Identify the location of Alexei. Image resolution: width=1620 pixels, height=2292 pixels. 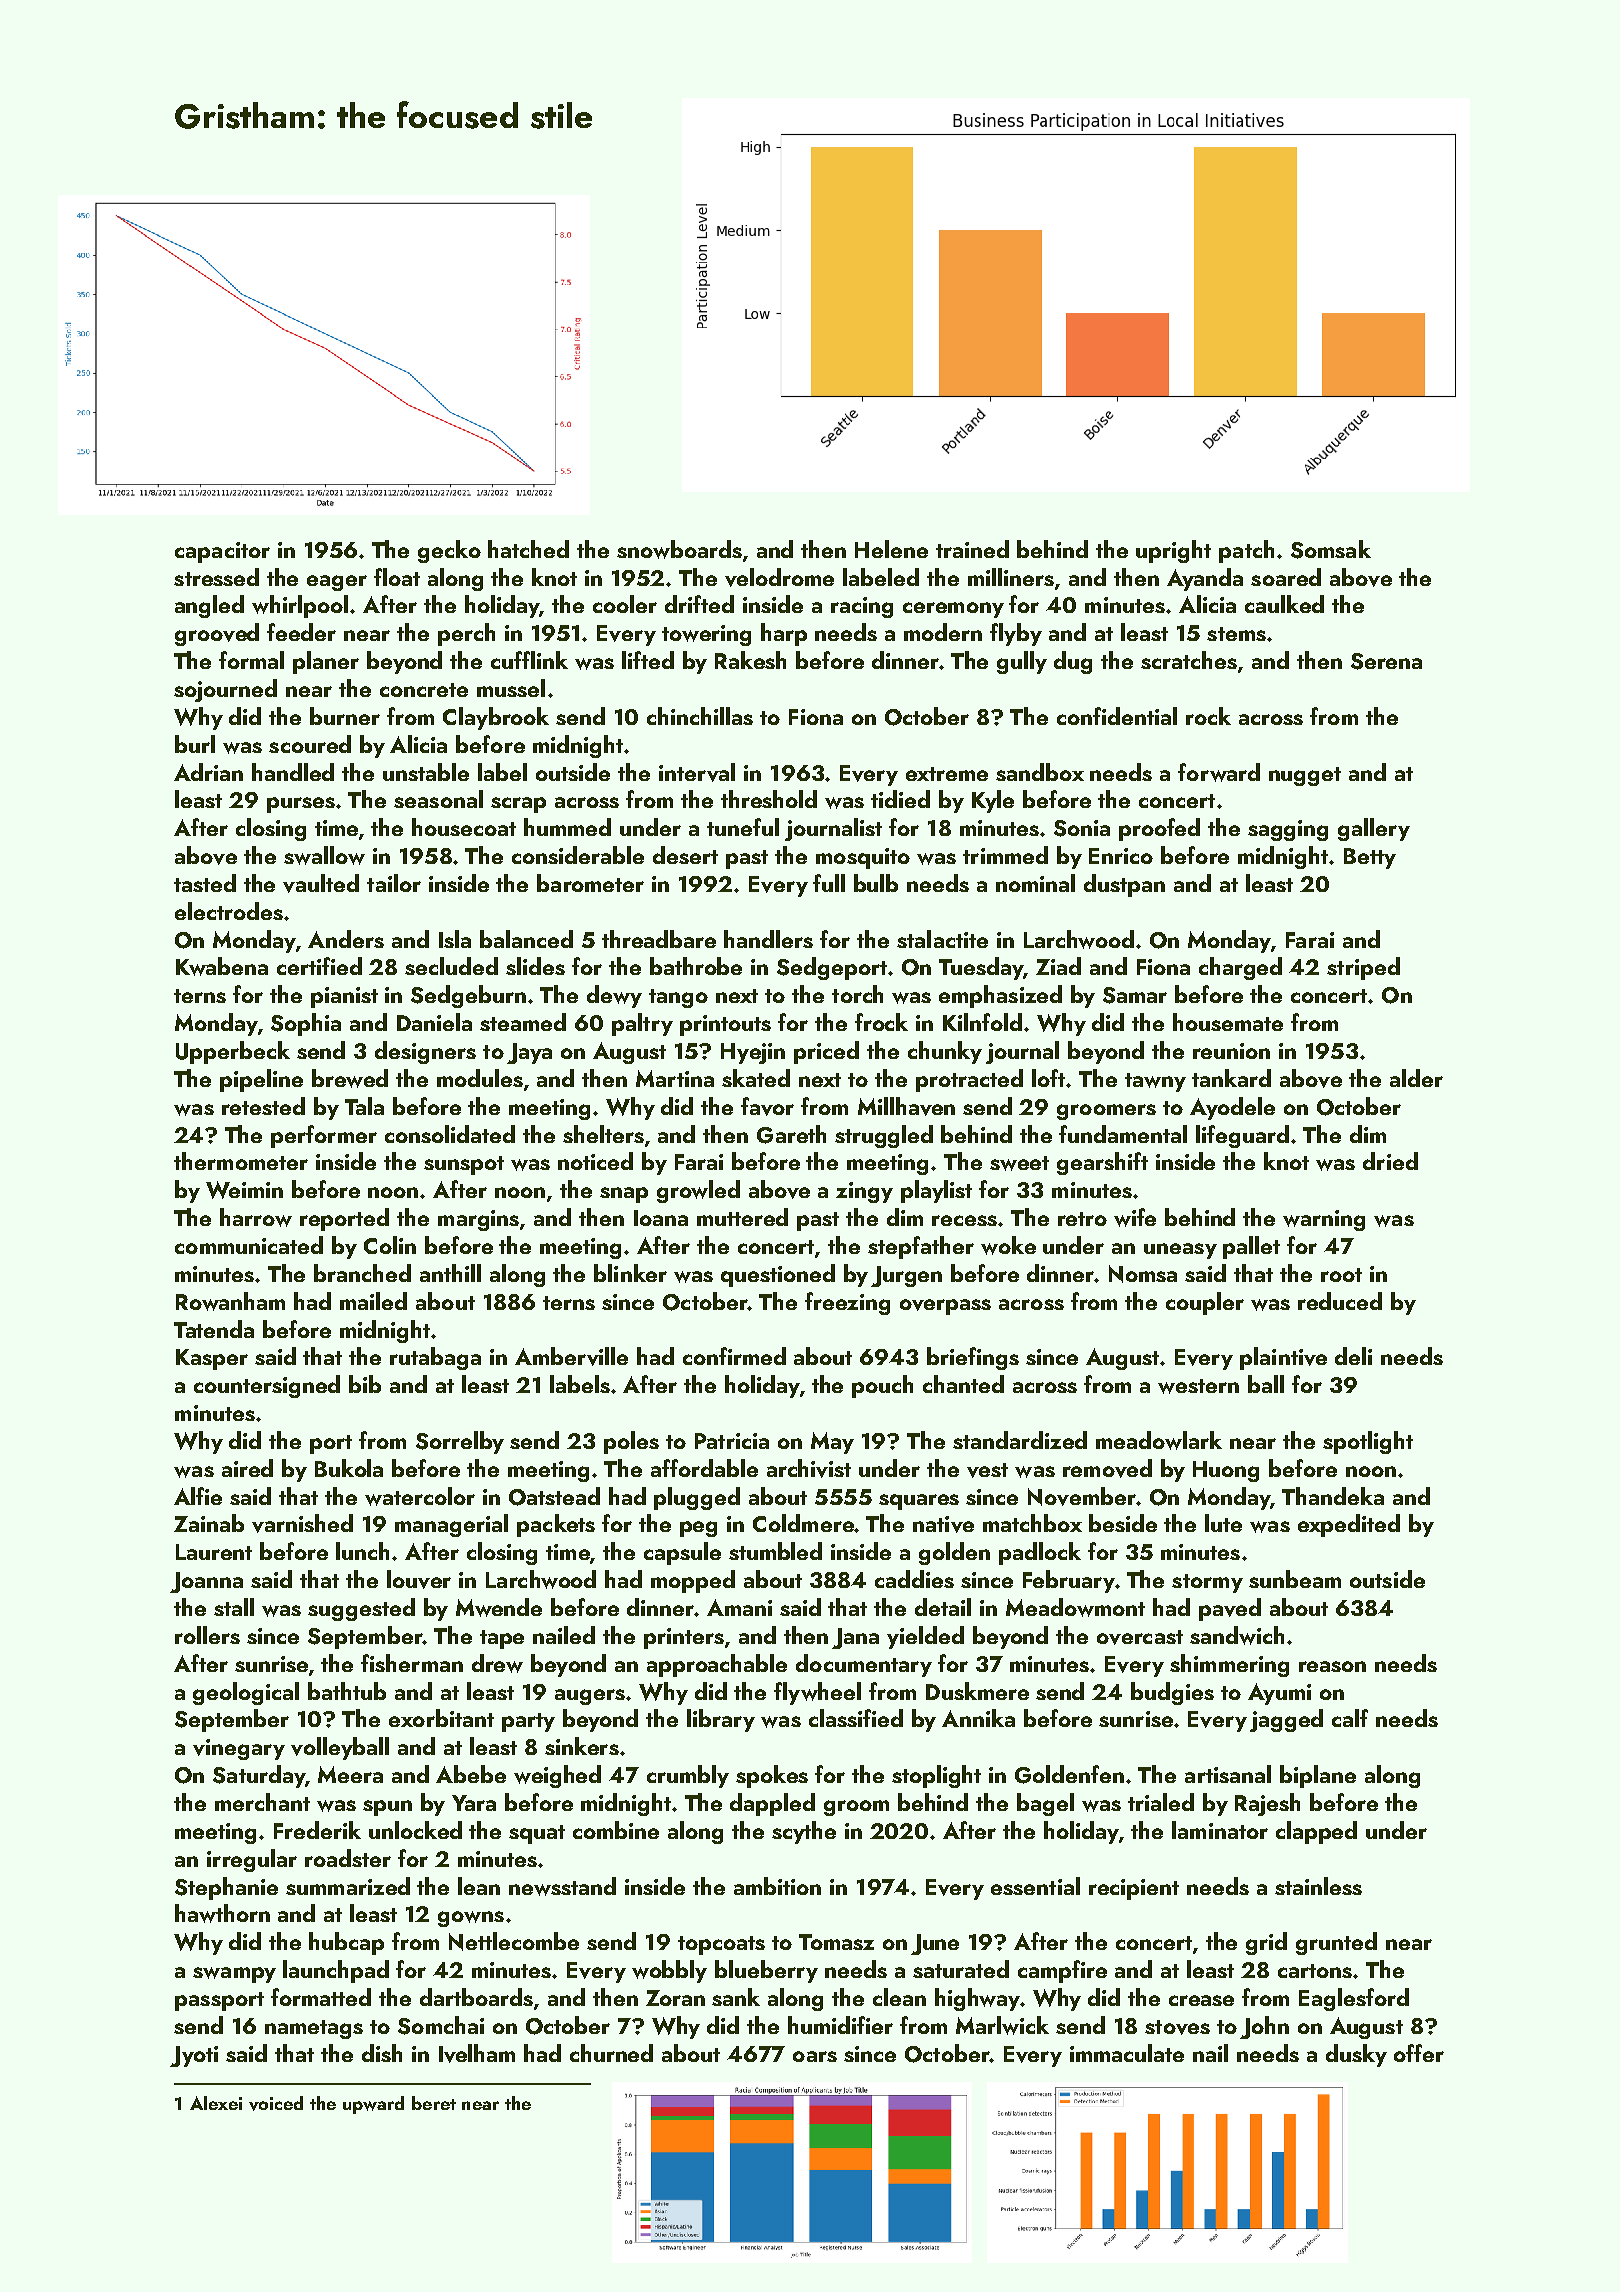
(216, 2103).
